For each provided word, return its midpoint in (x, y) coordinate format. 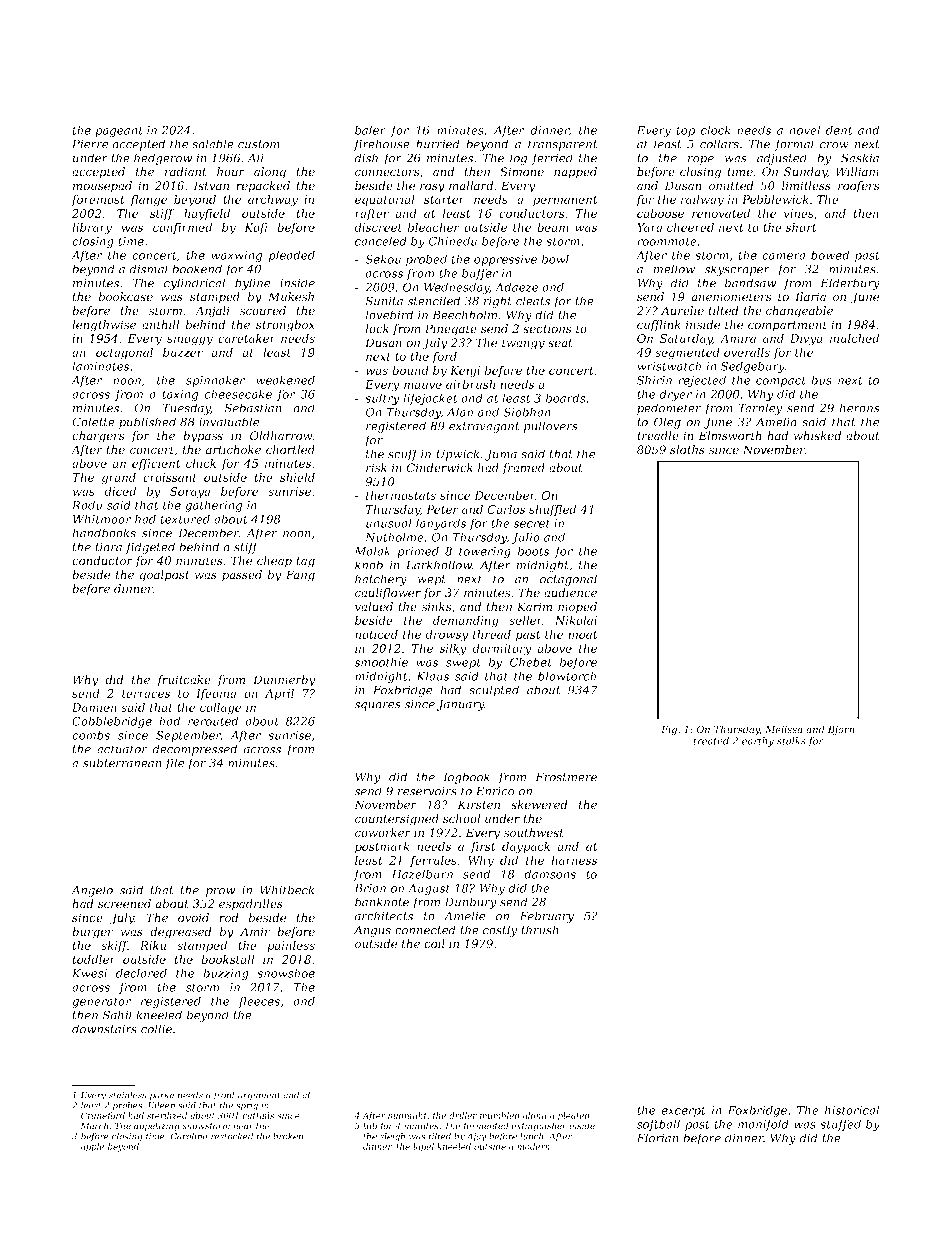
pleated (574, 1116)
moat (582, 635)
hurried (438, 144)
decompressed (194, 750)
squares (377, 706)
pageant (119, 131)
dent (839, 130)
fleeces (259, 1002)
